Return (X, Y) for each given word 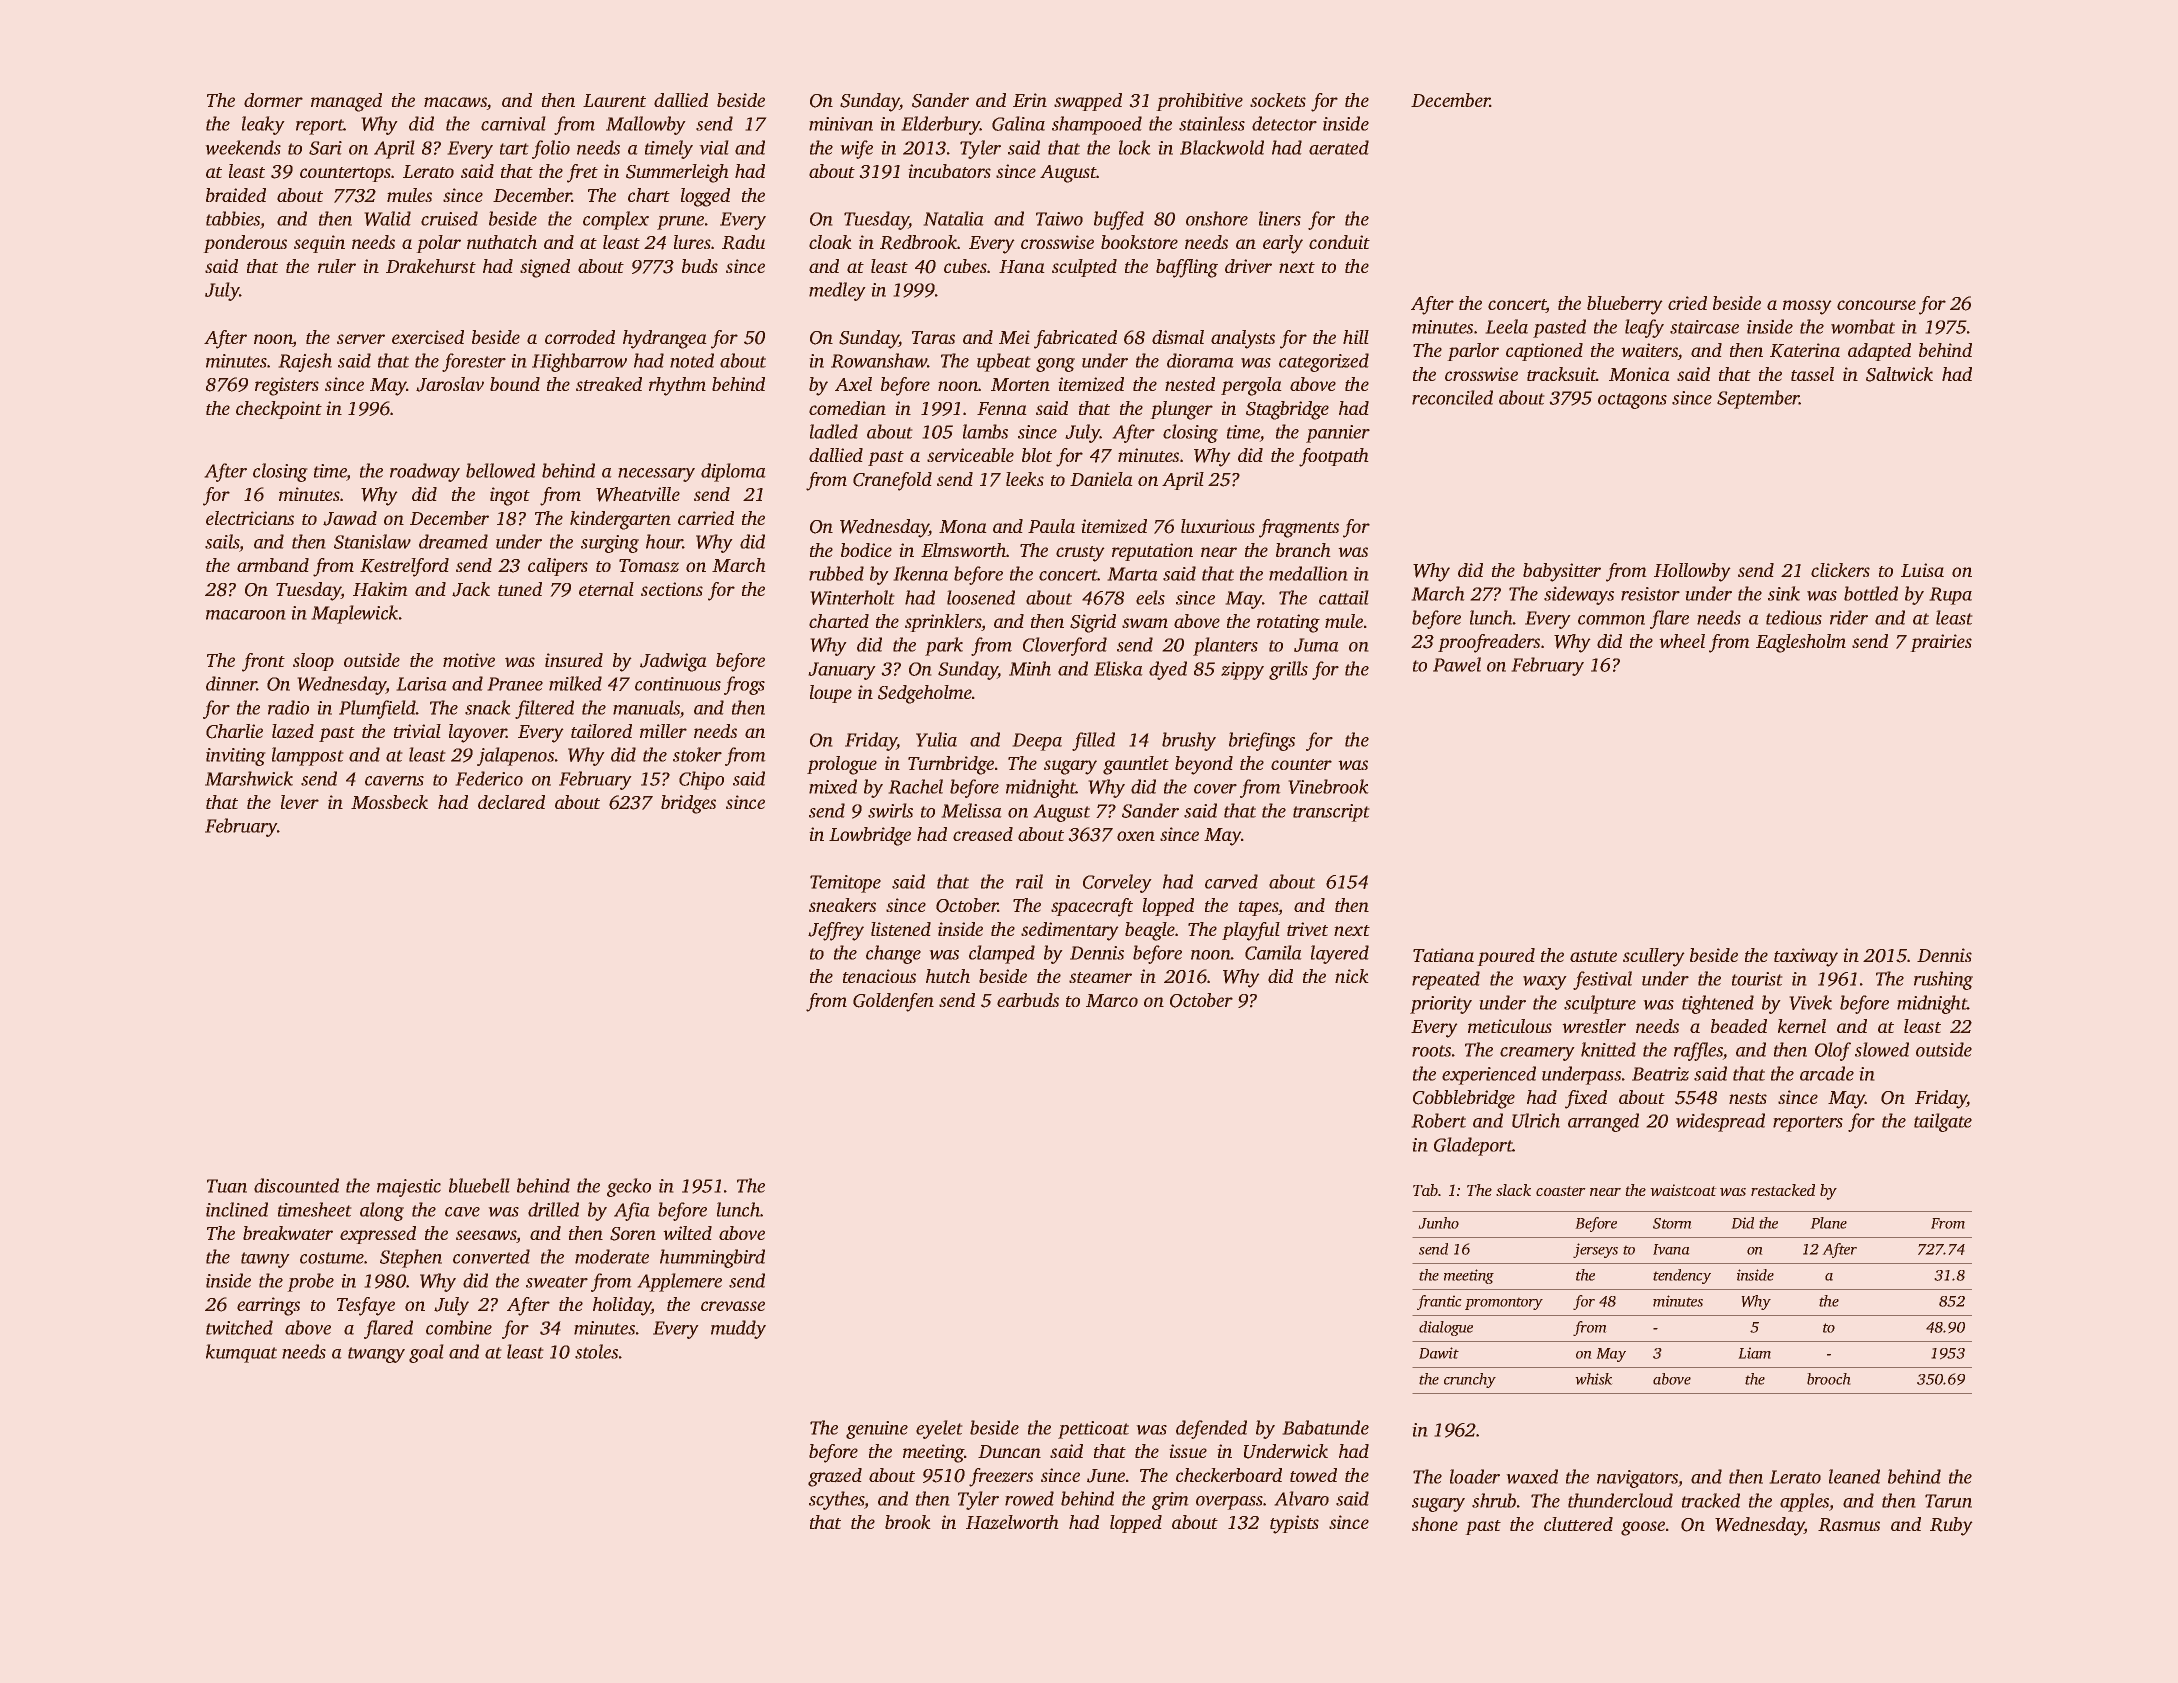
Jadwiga (673, 662)
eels (1150, 597)
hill (1356, 337)
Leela (1506, 326)
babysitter (1562, 572)
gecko (629, 1187)
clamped (1002, 954)
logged (705, 197)
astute (1593, 956)
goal (426, 1353)
